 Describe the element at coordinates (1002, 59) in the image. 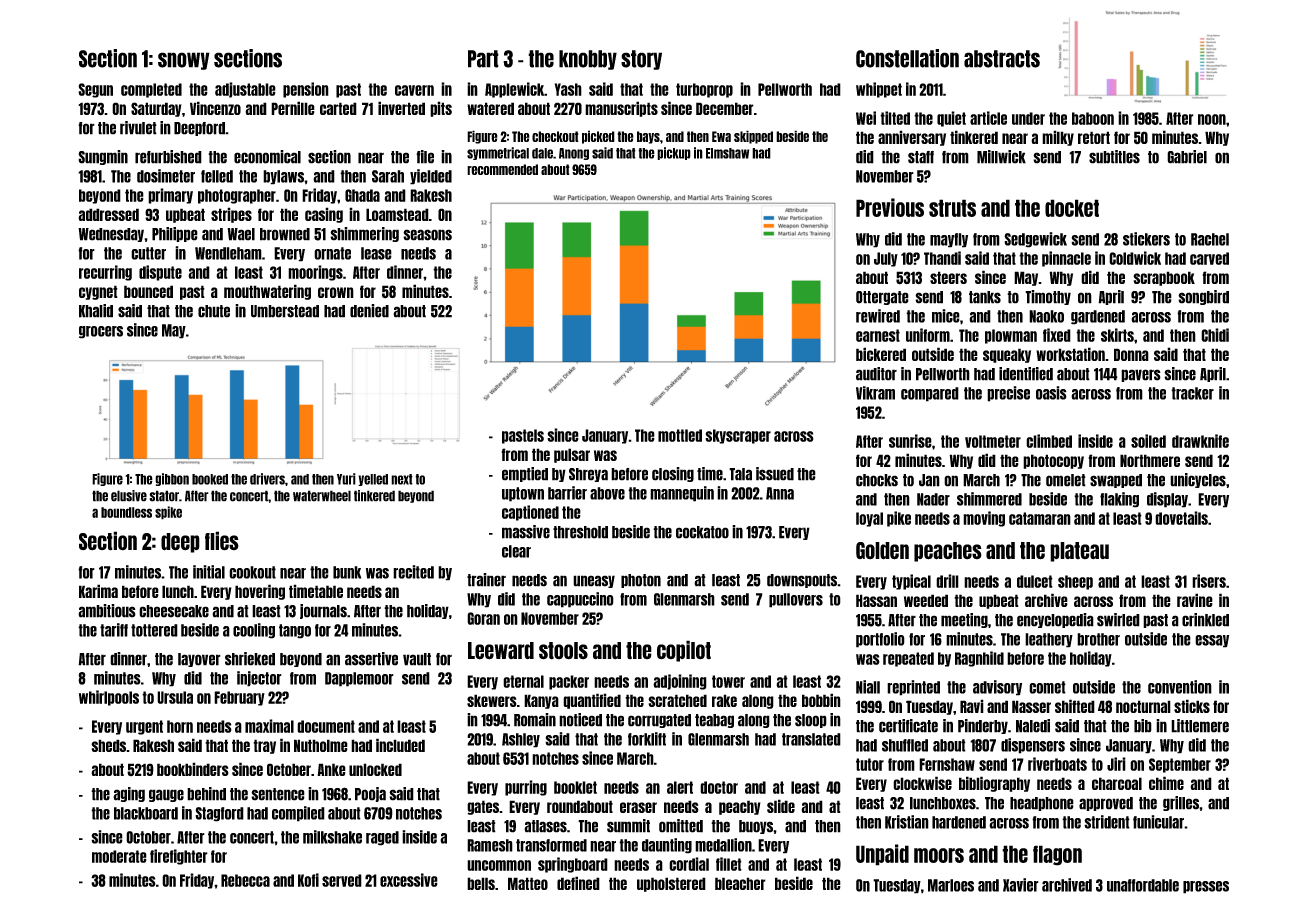

I see `abstracts` at that location.
